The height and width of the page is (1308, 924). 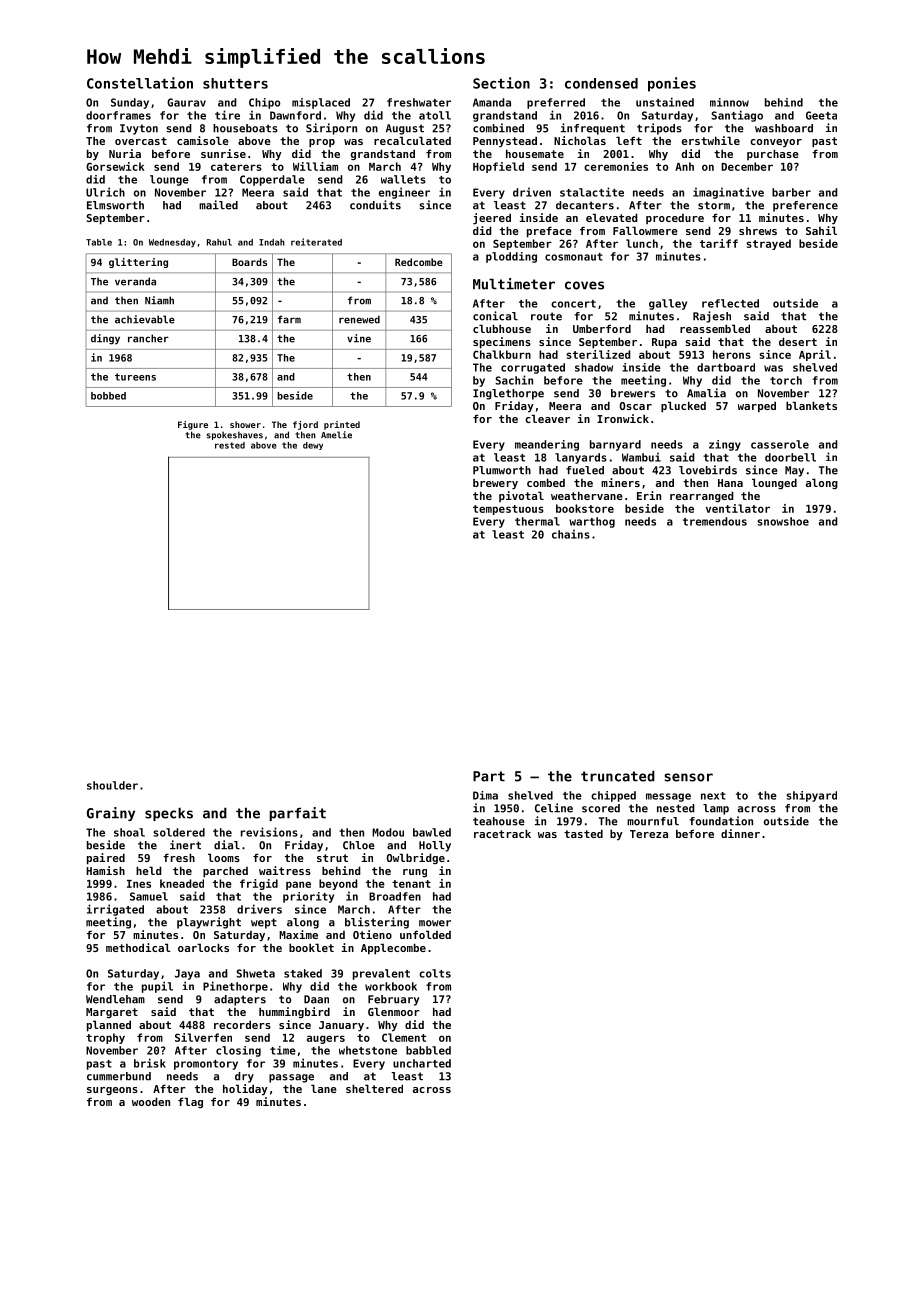 What do you see at coordinates (393, 1000) in the page?
I see `February` at bounding box center [393, 1000].
